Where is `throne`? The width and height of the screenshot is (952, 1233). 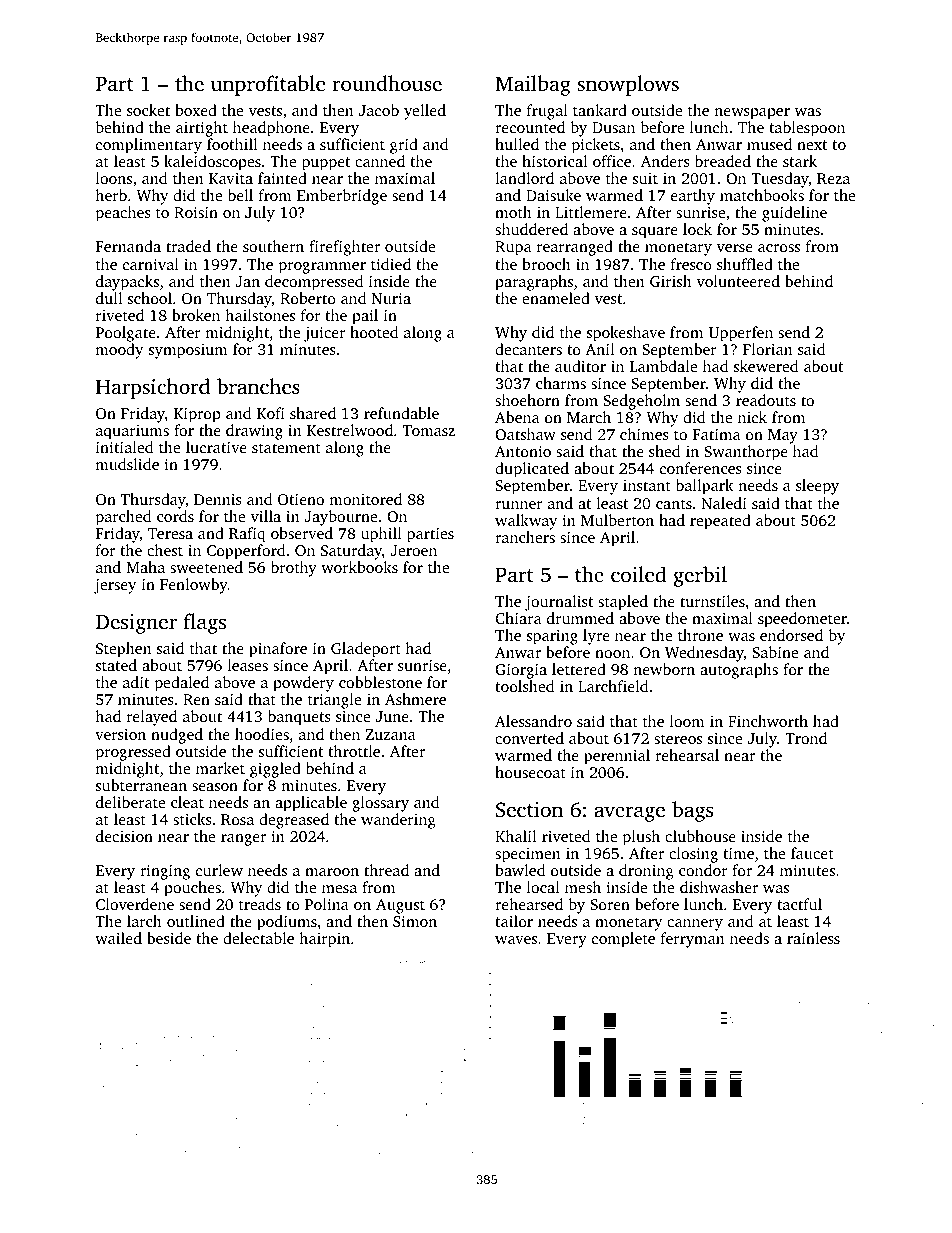
throne is located at coordinates (700, 635).
